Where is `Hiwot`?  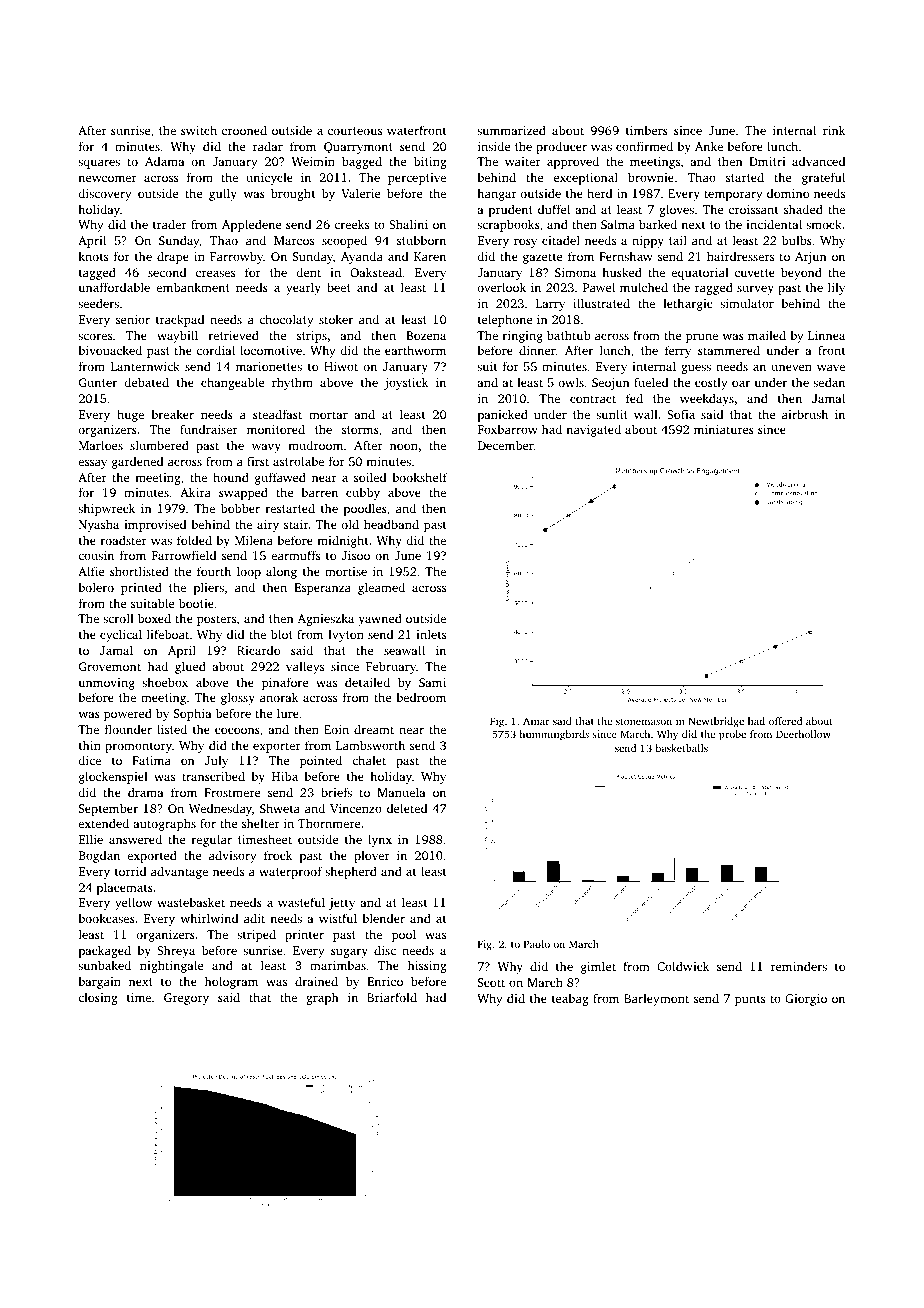 Hiwot is located at coordinates (341, 366).
